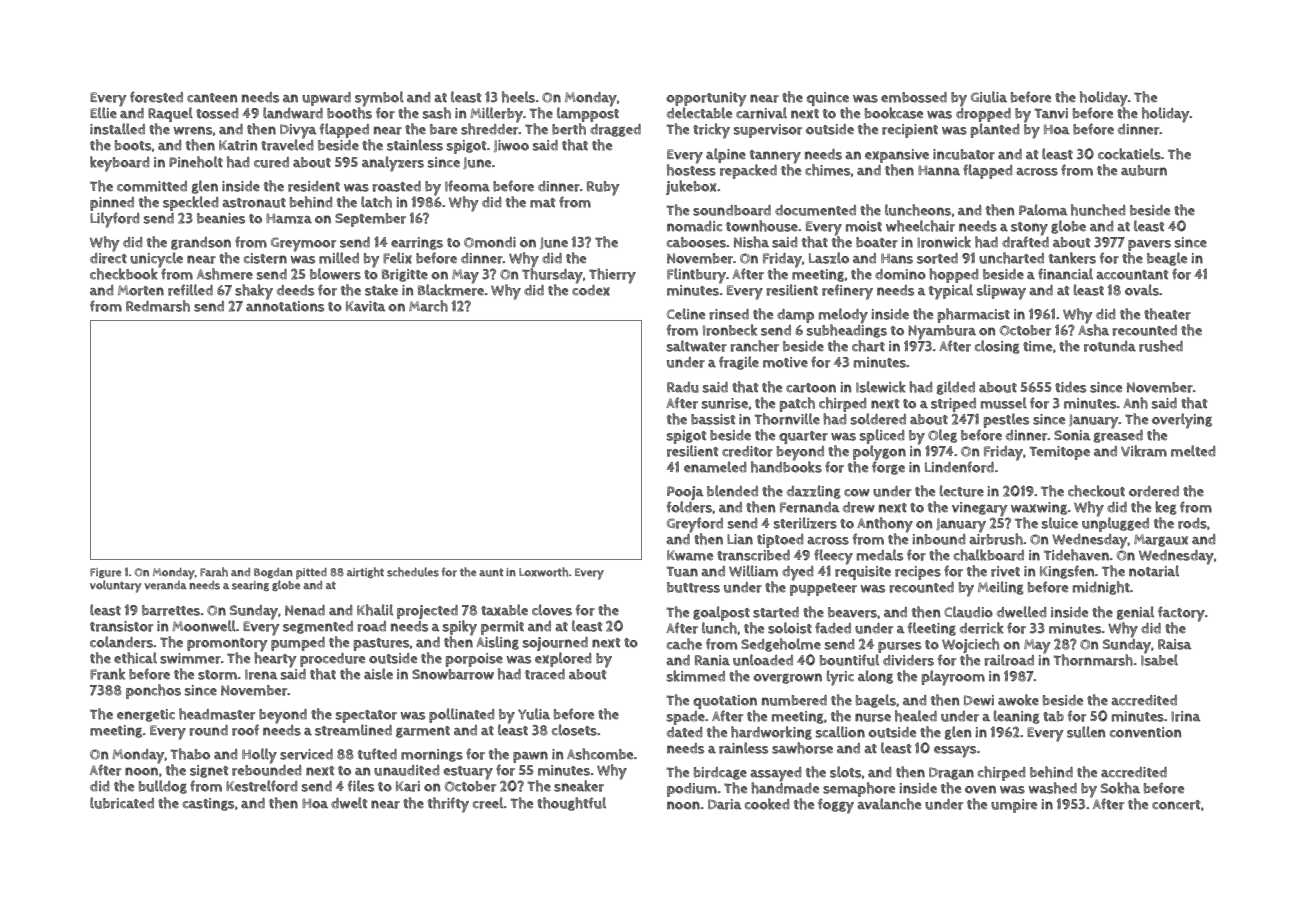  I want to click on closing, so click(997, 347).
